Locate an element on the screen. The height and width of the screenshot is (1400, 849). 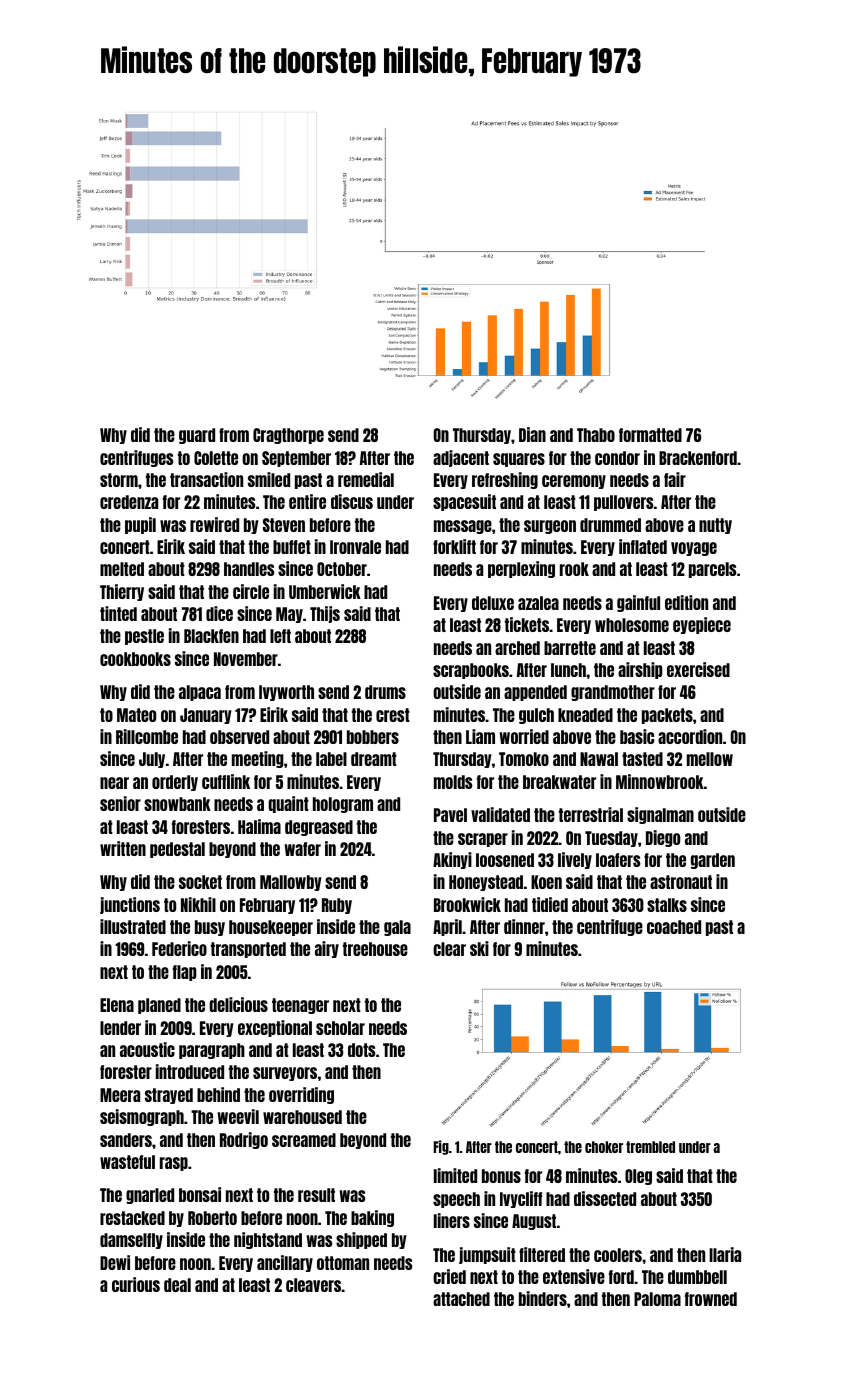
attached is located at coordinates (461, 1299).
